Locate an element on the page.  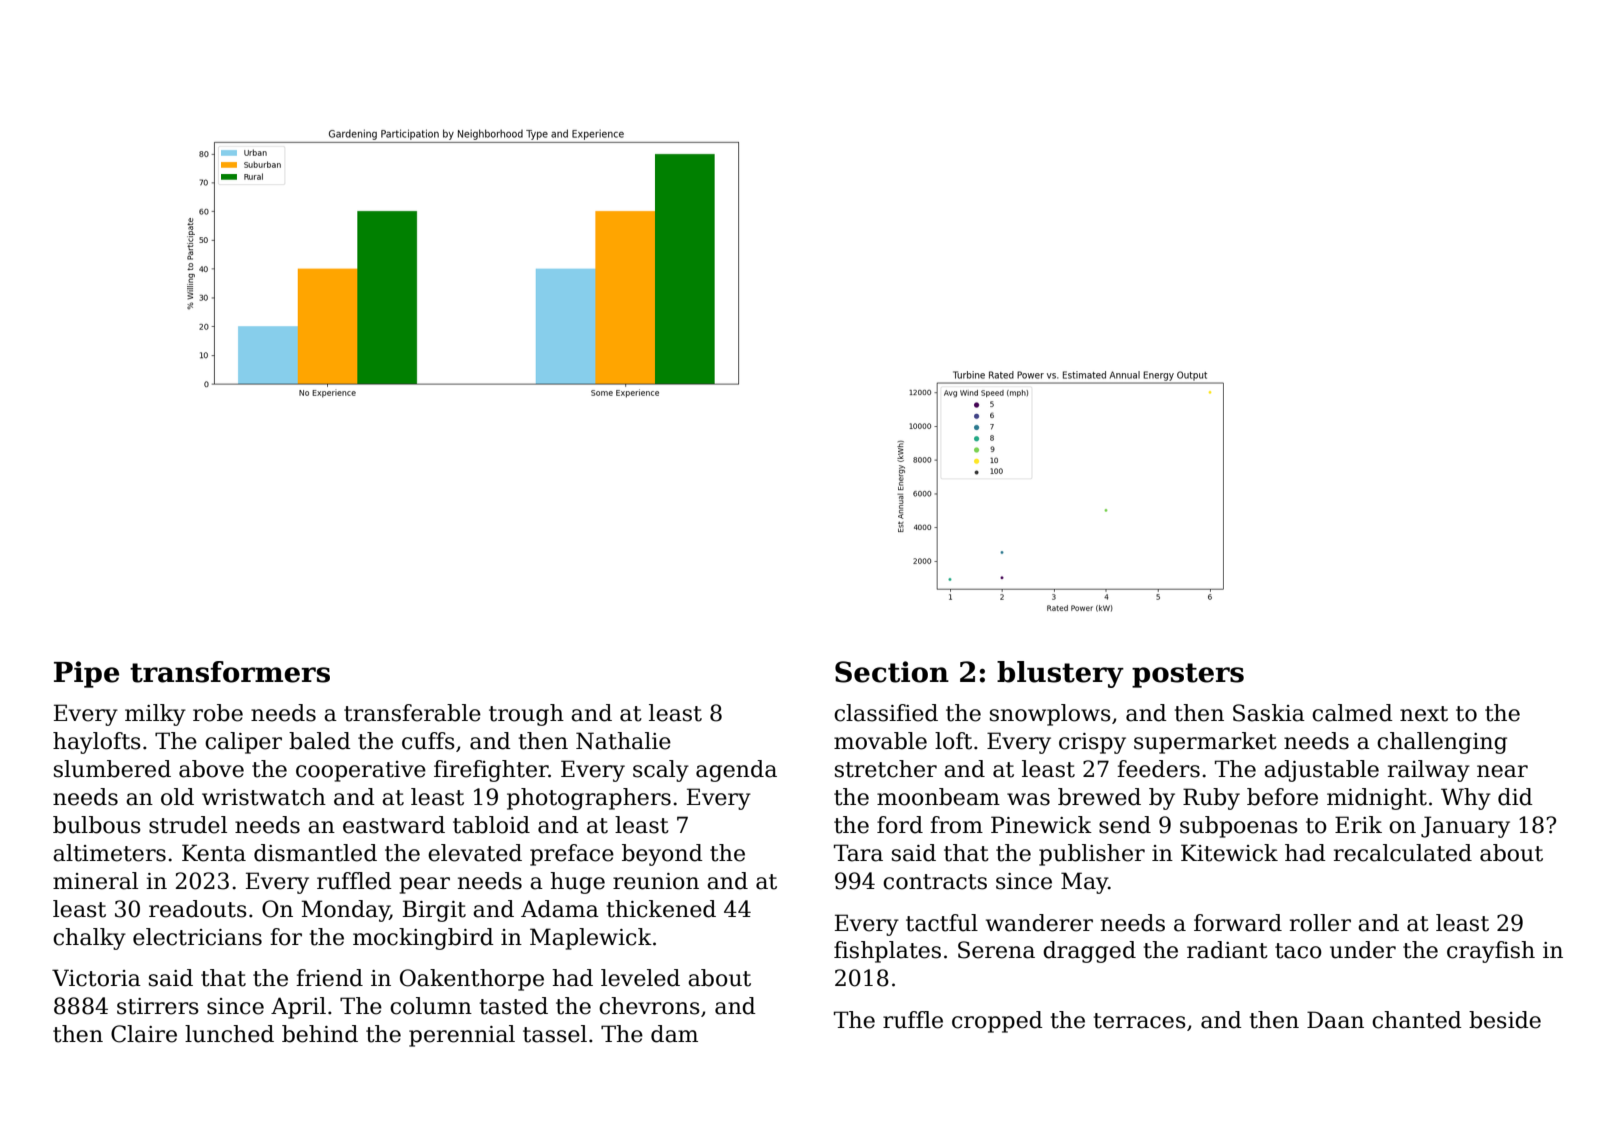
Pipe is located at coordinates (86, 674).
